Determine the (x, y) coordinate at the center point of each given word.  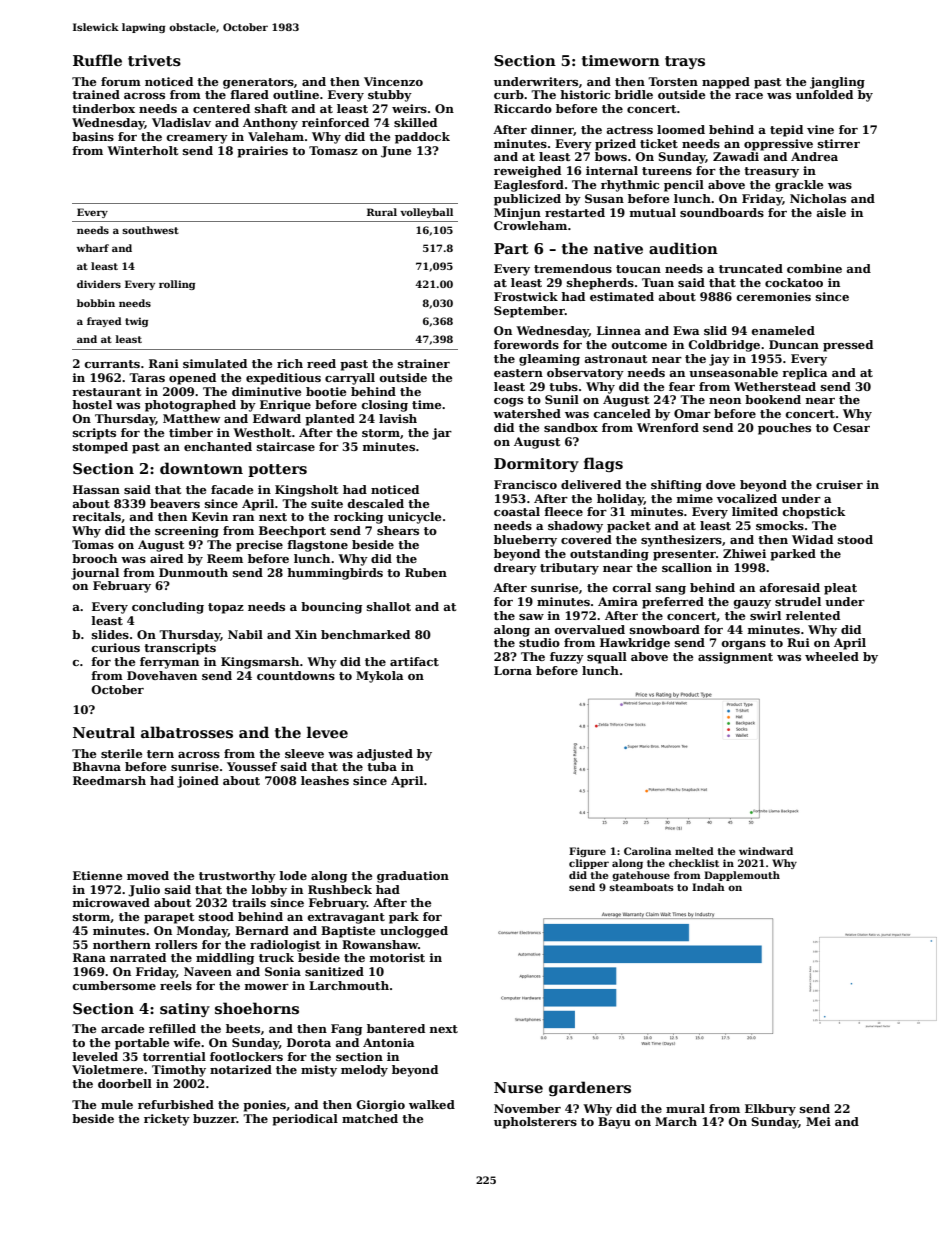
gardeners (590, 1088)
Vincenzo (393, 81)
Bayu (614, 1123)
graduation (413, 877)
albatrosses (187, 732)
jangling (837, 83)
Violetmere (107, 1069)
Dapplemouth (742, 876)
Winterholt (142, 150)
